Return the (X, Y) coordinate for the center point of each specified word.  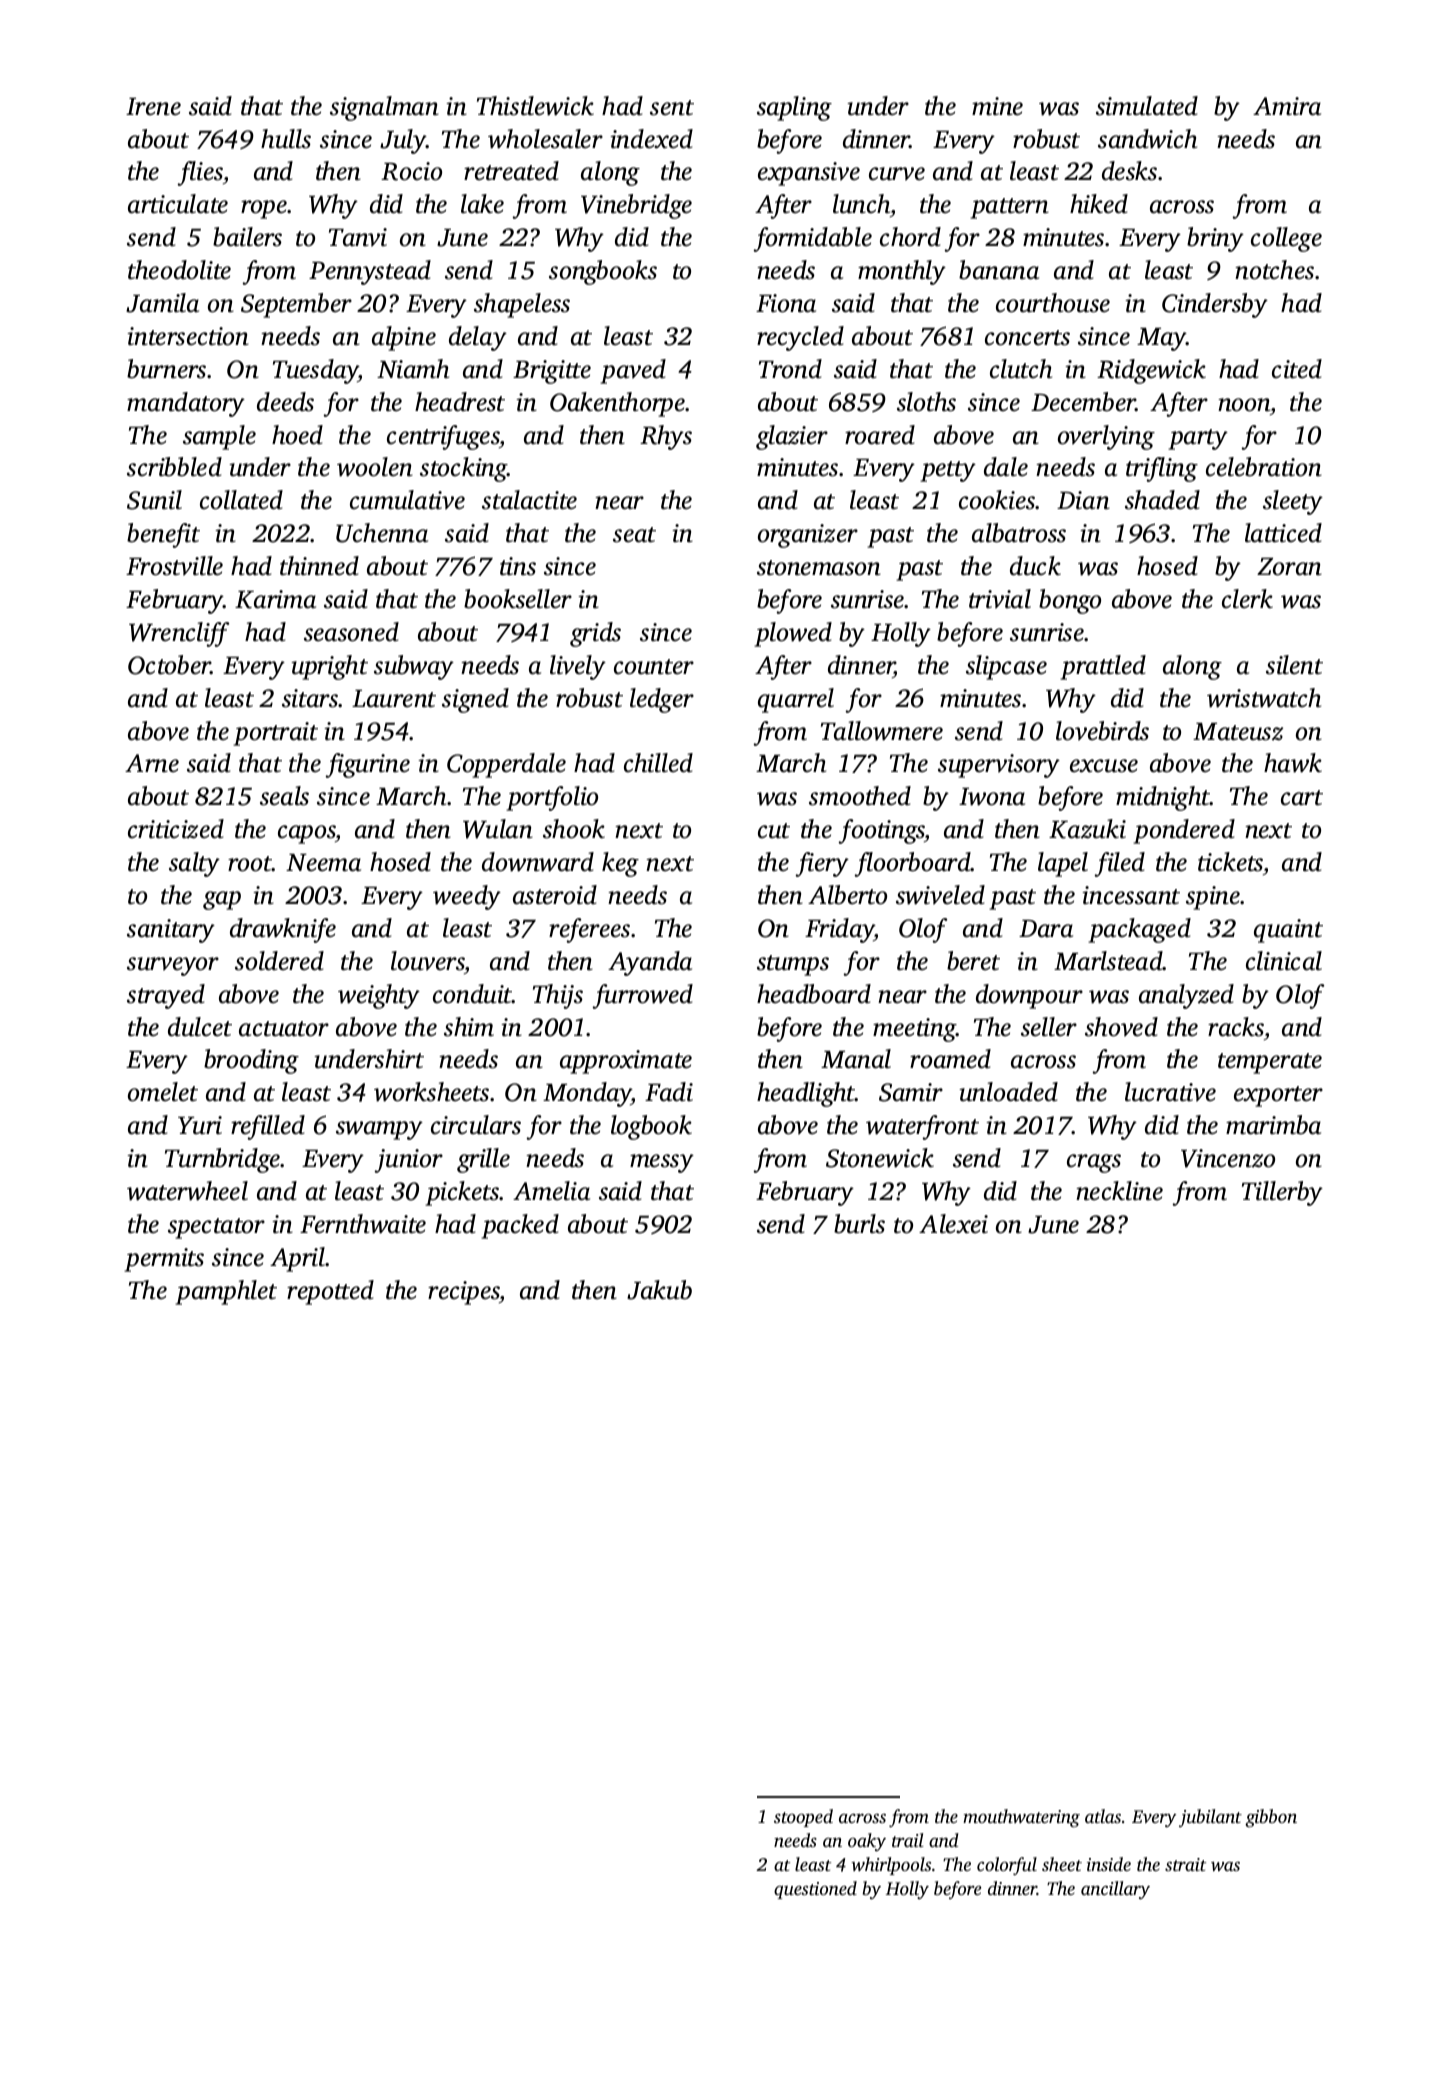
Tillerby (1282, 1193)
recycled (800, 338)
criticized (176, 829)
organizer (808, 536)
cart (1302, 798)
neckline (1119, 1191)
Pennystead (370, 272)
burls (859, 1224)
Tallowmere (882, 731)
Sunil (154, 500)
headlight (806, 1094)
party (1198, 439)
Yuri (200, 1125)
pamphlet (226, 1292)
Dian (1083, 500)
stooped (803, 1818)
